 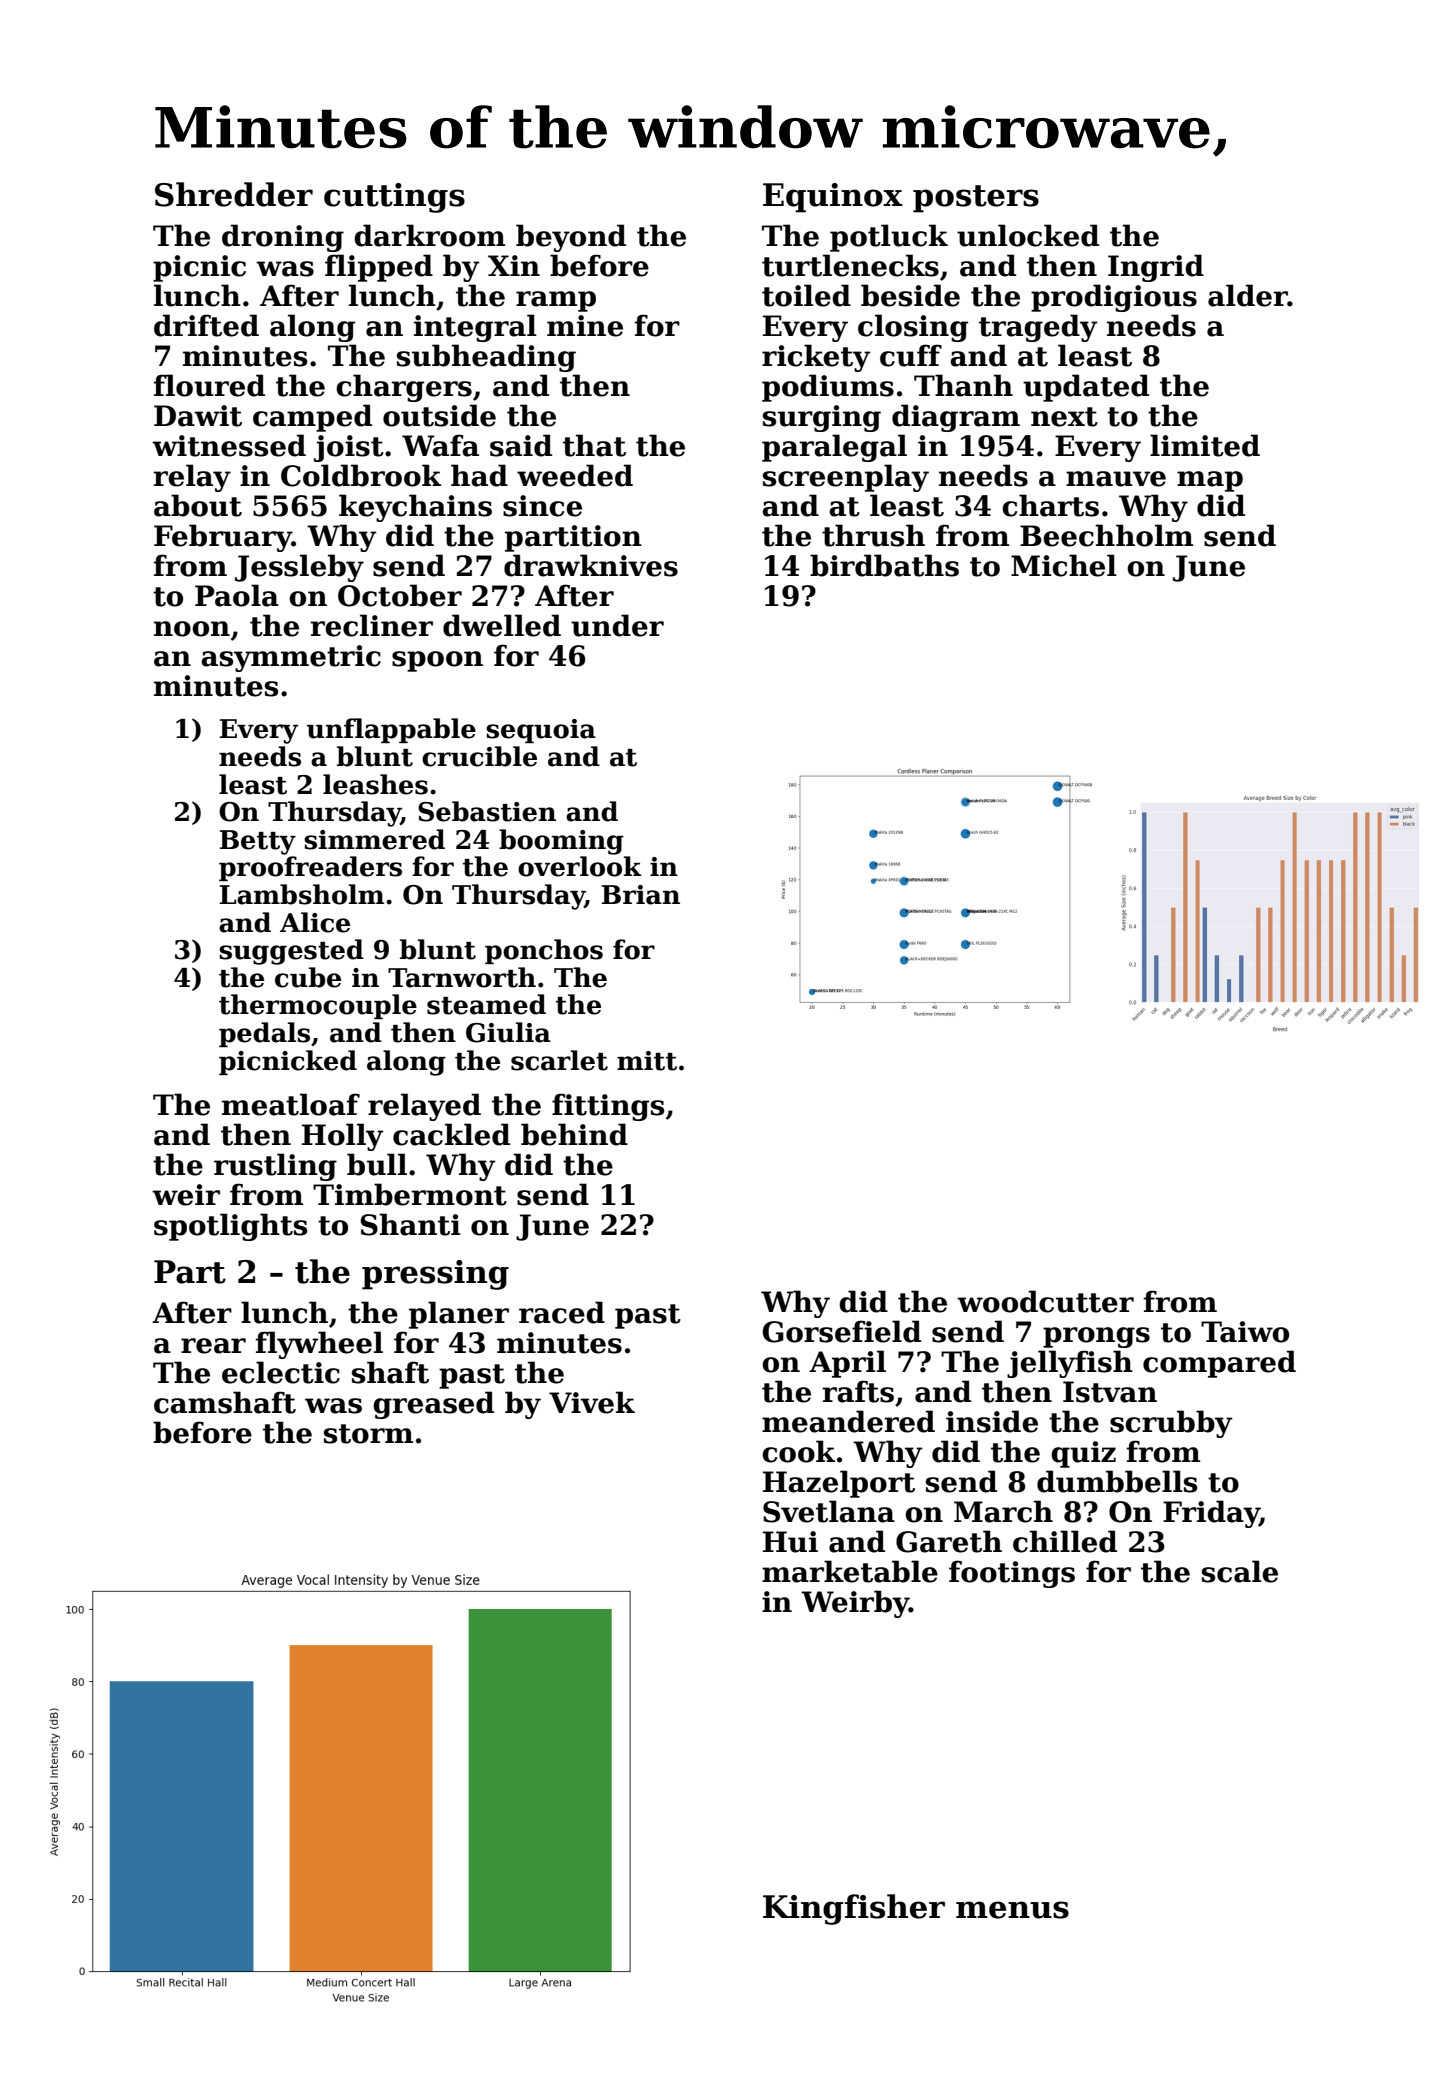 I want to click on woodcutter, so click(x=1045, y=1301).
